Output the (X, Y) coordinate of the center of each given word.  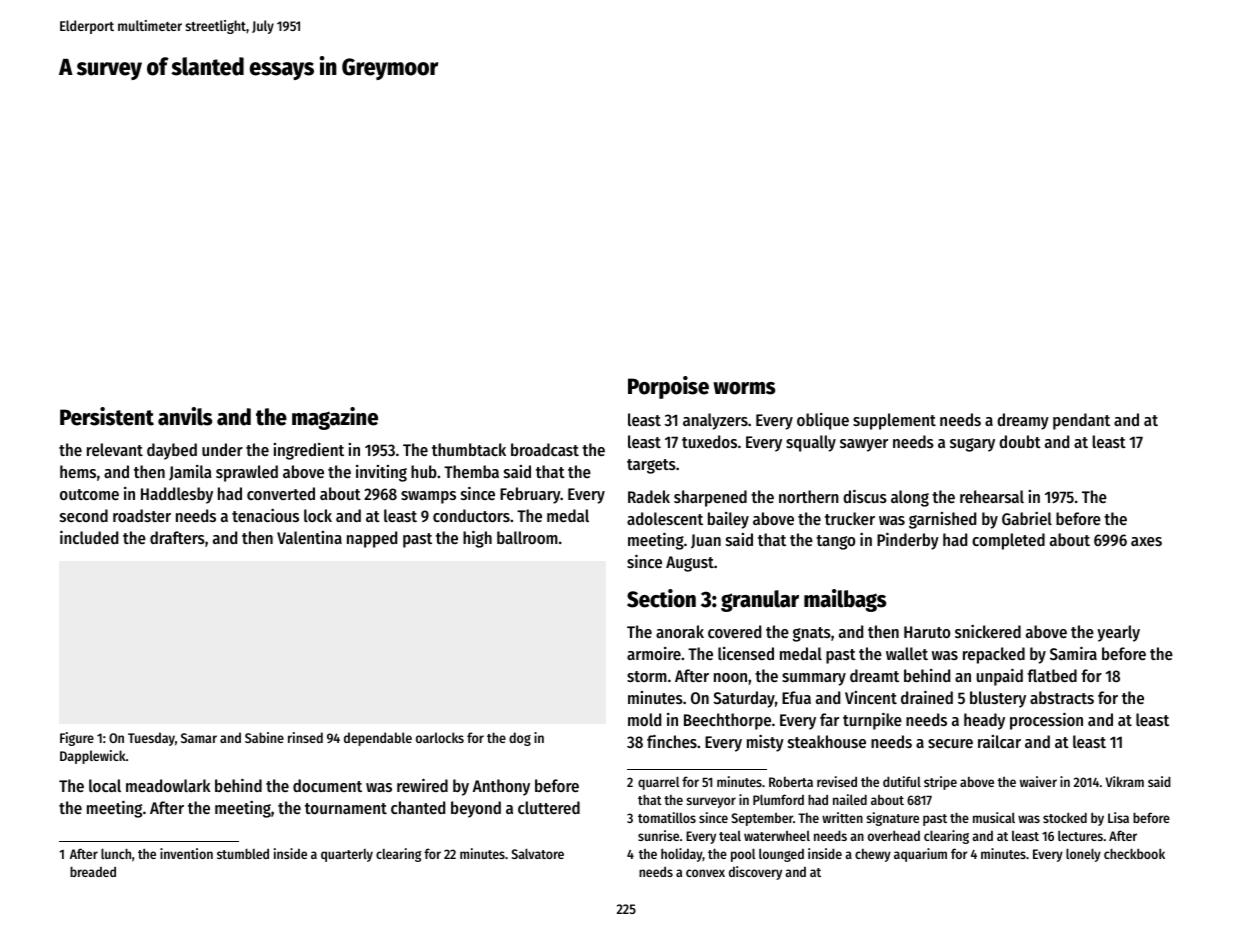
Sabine (264, 737)
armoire (654, 653)
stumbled (243, 854)
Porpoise (668, 387)
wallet (907, 653)
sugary (972, 445)
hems (78, 471)
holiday (682, 855)
